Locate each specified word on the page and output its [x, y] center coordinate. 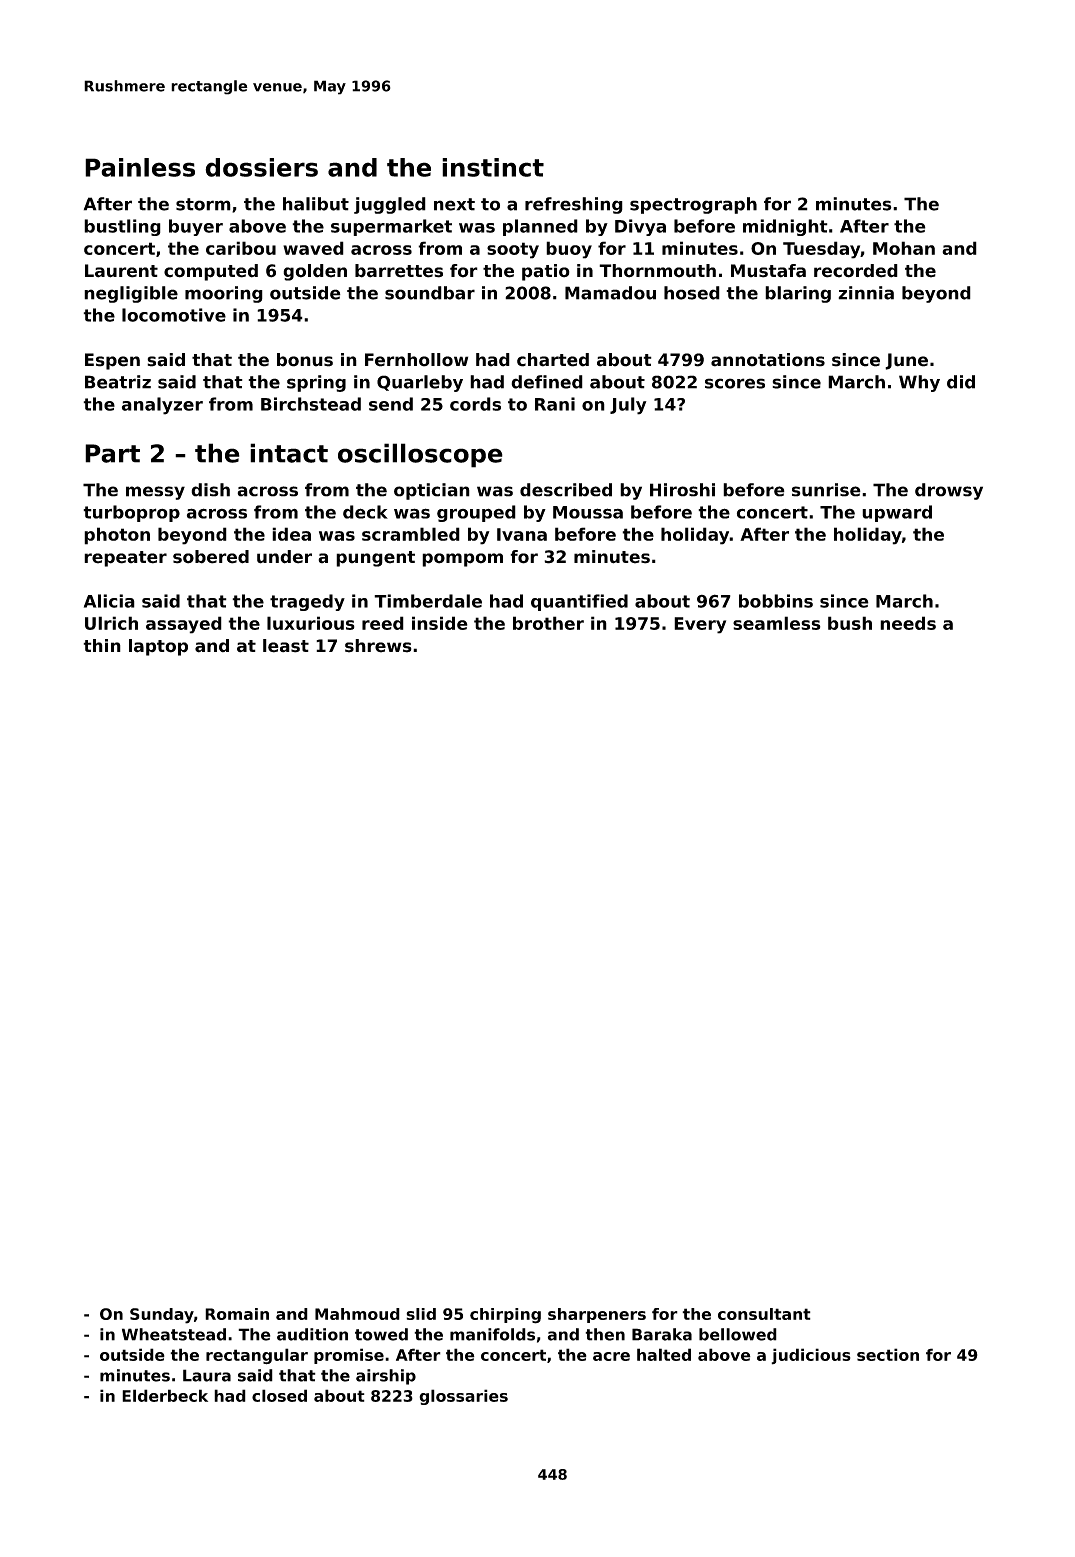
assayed [184, 625]
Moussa [588, 512]
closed [279, 1395]
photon [117, 536]
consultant [764, 1314]
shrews [378, 646]
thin [102, 645]
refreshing [574, 205]
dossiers [261, 167]
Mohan [904, 248]
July [628, 406]
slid [421, 1314]
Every [700, 625]
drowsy [949, 491]
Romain [237, 1314]
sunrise [826, 490]
